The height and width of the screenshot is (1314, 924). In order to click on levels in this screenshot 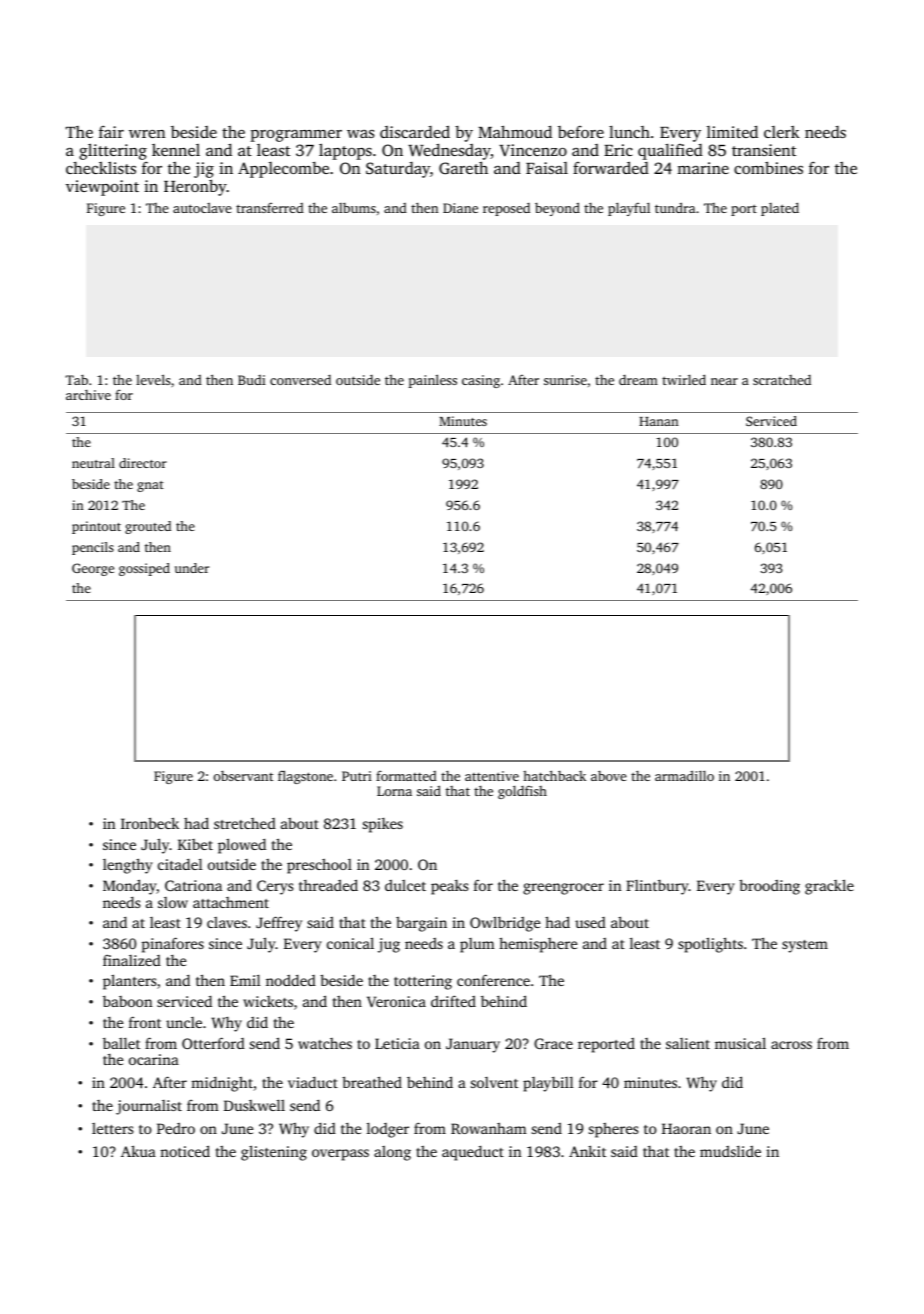, I will do `click(153, 379)`.
